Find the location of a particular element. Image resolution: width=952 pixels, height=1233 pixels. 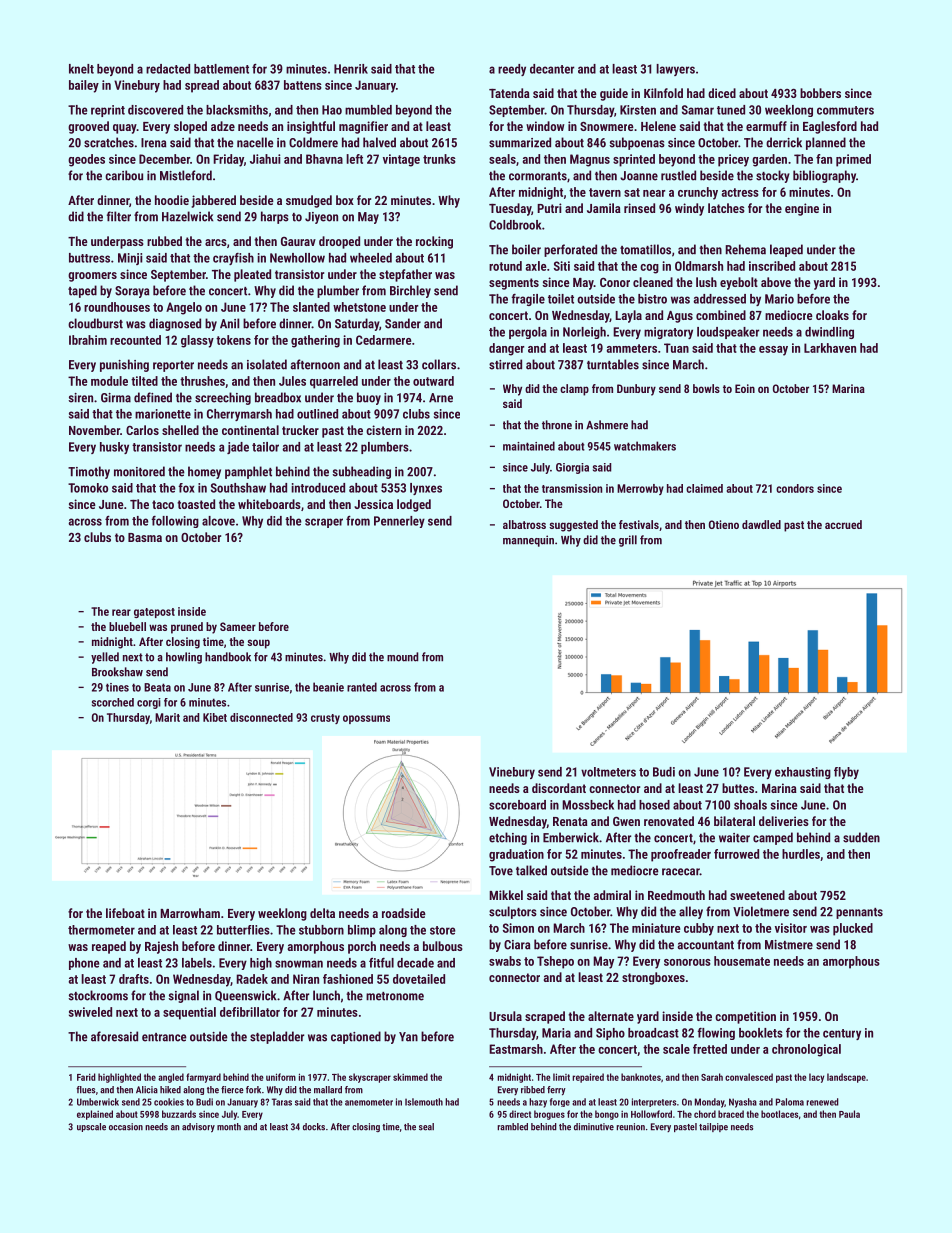

rambled is located at coordinates (512, 1127).
